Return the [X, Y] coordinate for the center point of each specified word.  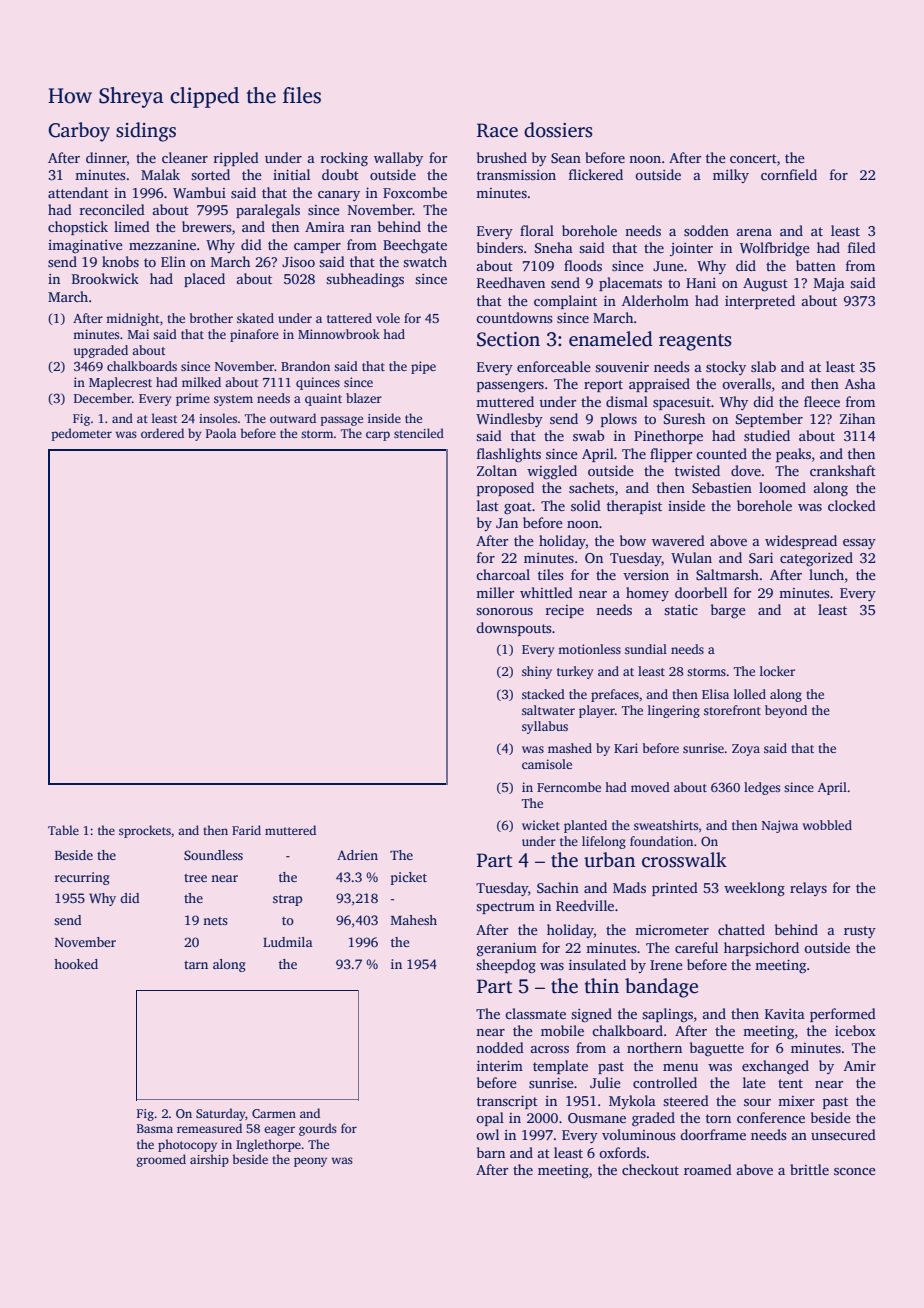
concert [753, 158]
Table [63, 830]
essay [859, 544]
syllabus [545, 727]
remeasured [209, 1128]
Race [497, 130]
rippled [236, 159]
